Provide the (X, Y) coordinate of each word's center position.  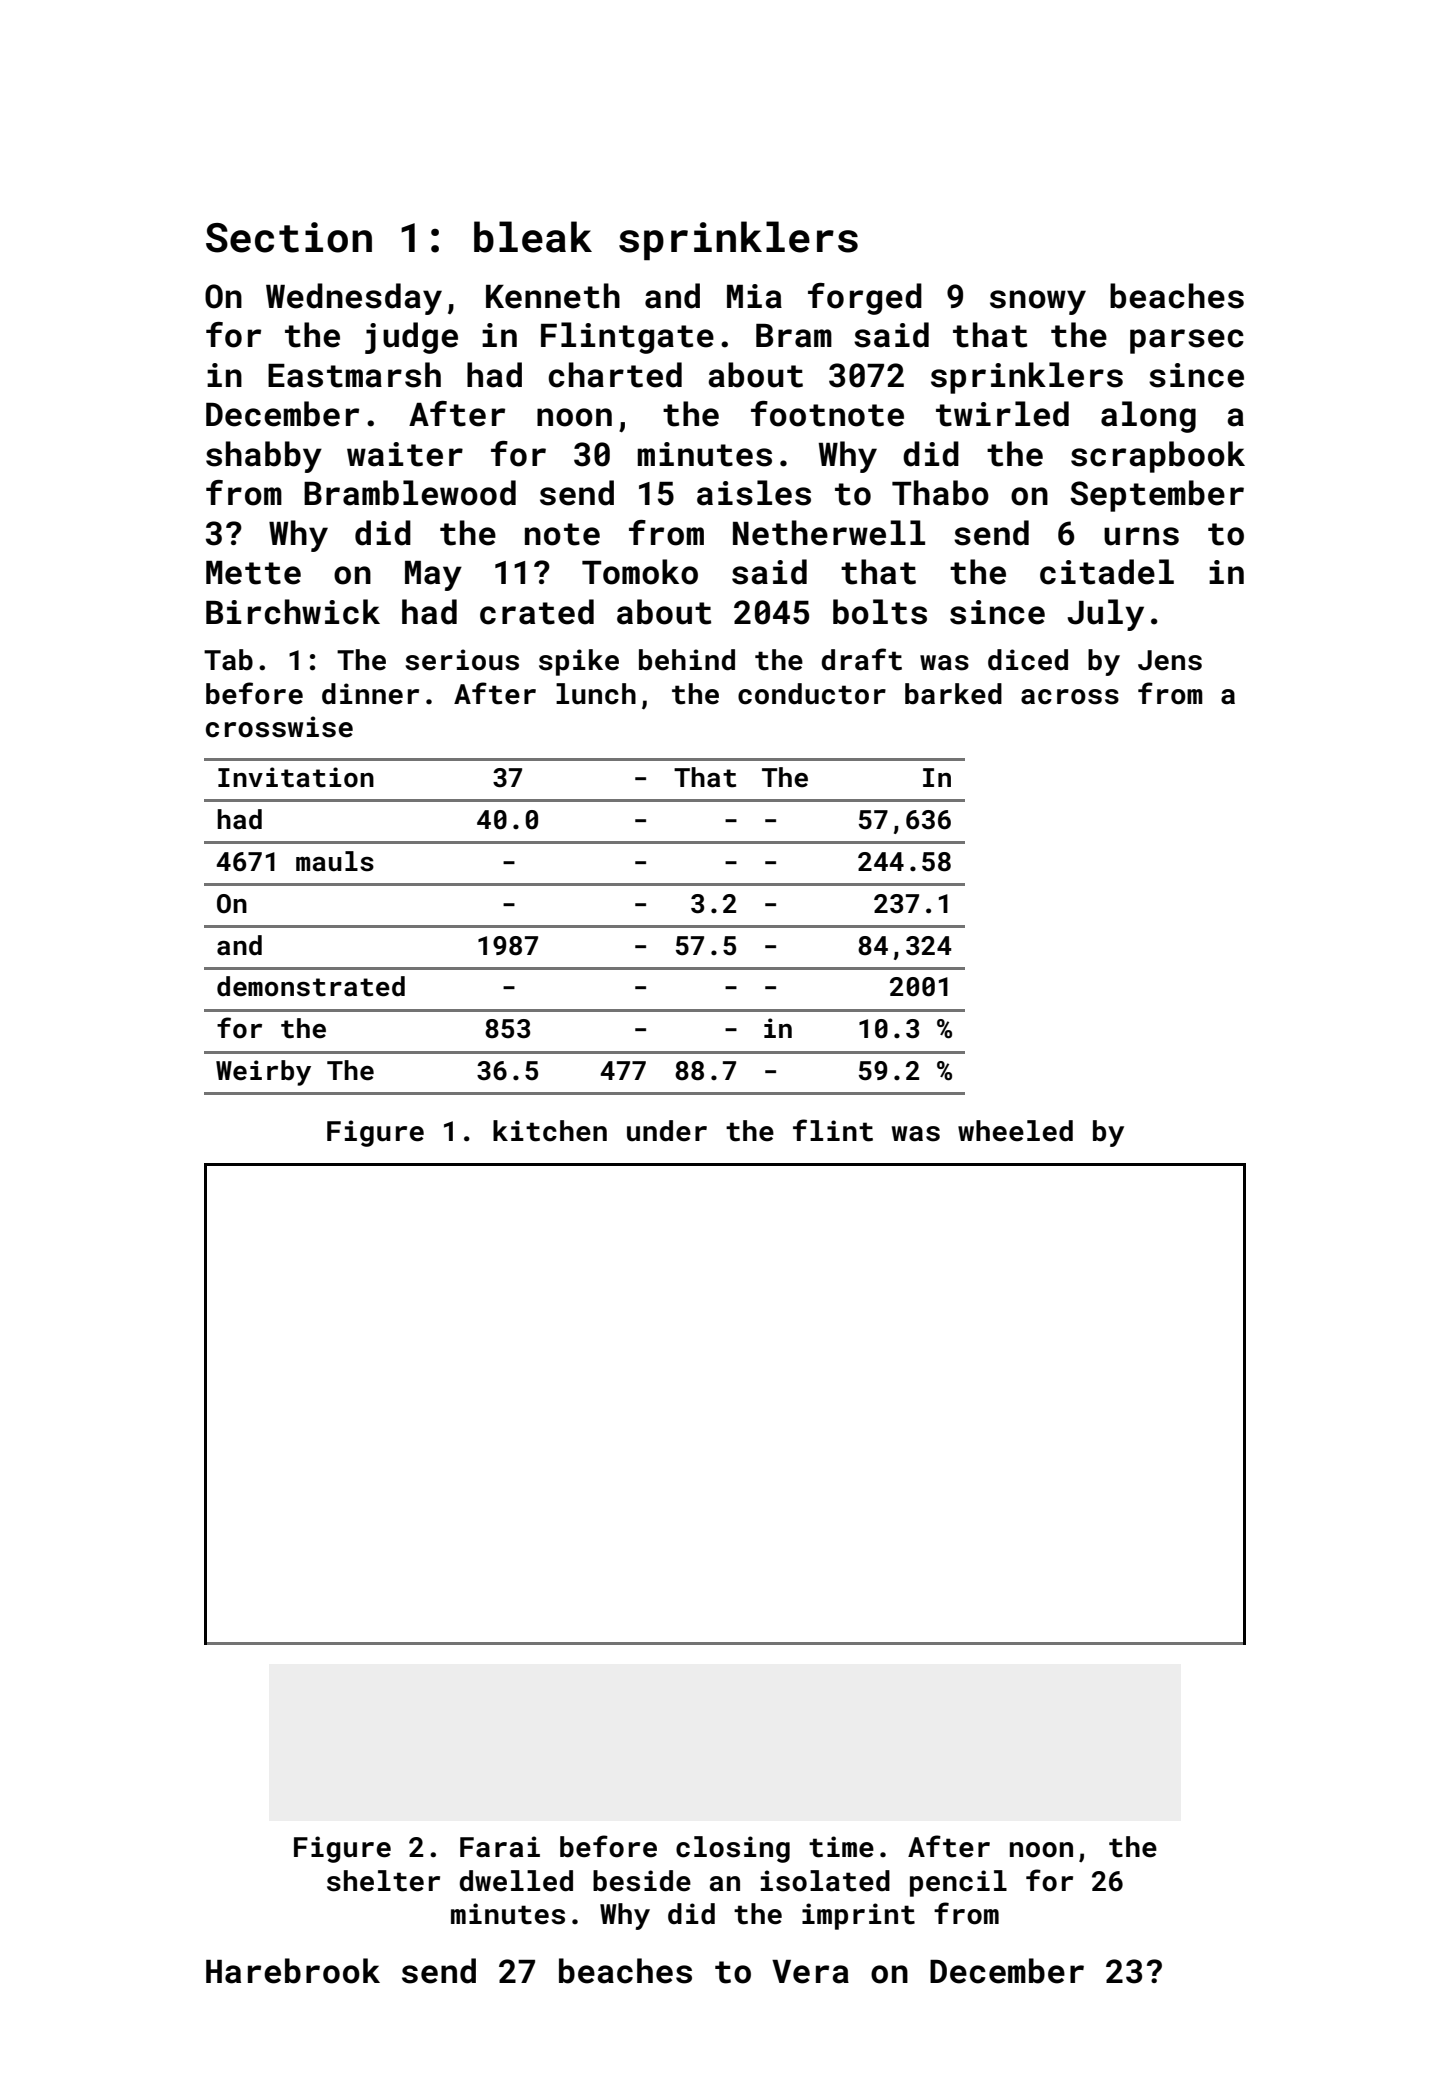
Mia (754, 296)
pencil (958, 1883)
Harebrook (293, 1971)
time (841, 1847)
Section (289, 237)
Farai (500, 1847)
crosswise (279, 727)
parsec (1187, 341)
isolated (825, 1881)
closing (733, 1849)
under (667, 1131)
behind (687, 660)
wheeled (1015, 1131)
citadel (1107, 572)
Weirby (263, 1073)
